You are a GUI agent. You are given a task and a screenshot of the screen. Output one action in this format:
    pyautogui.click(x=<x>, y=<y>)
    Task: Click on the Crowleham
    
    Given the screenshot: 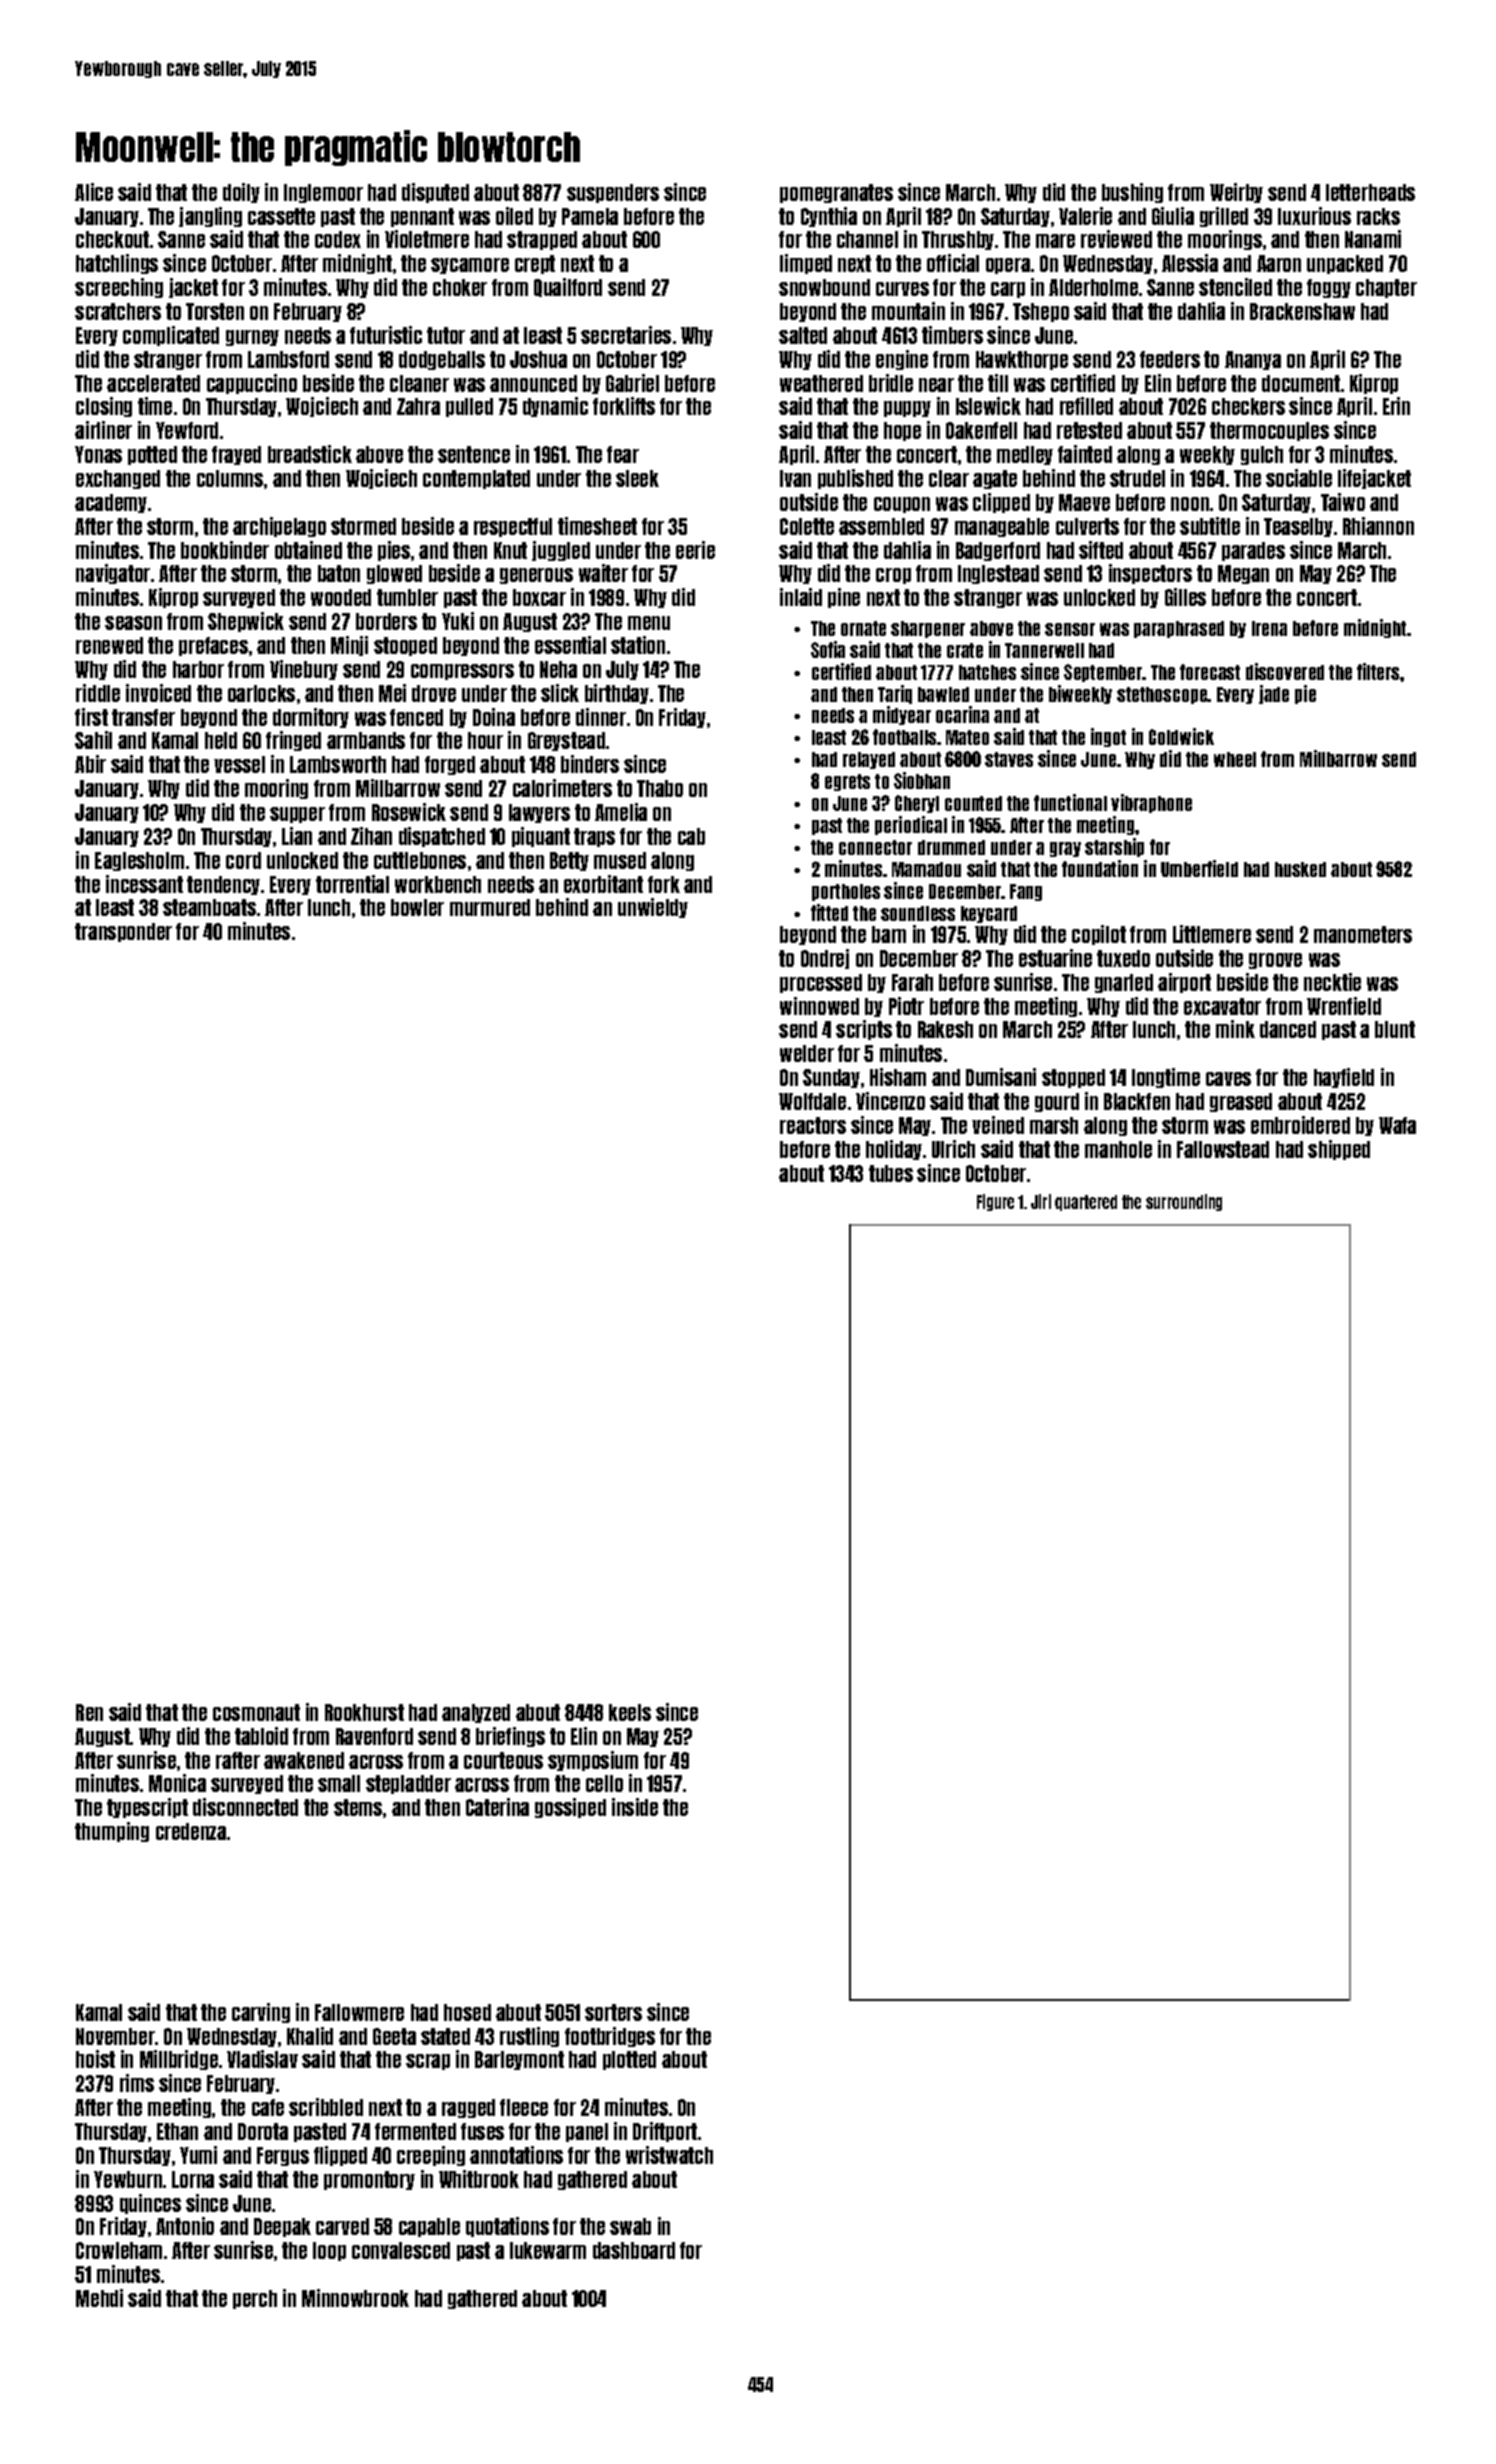 What is the action you would take?
    pyautogui.click(x=119, y=2250)
